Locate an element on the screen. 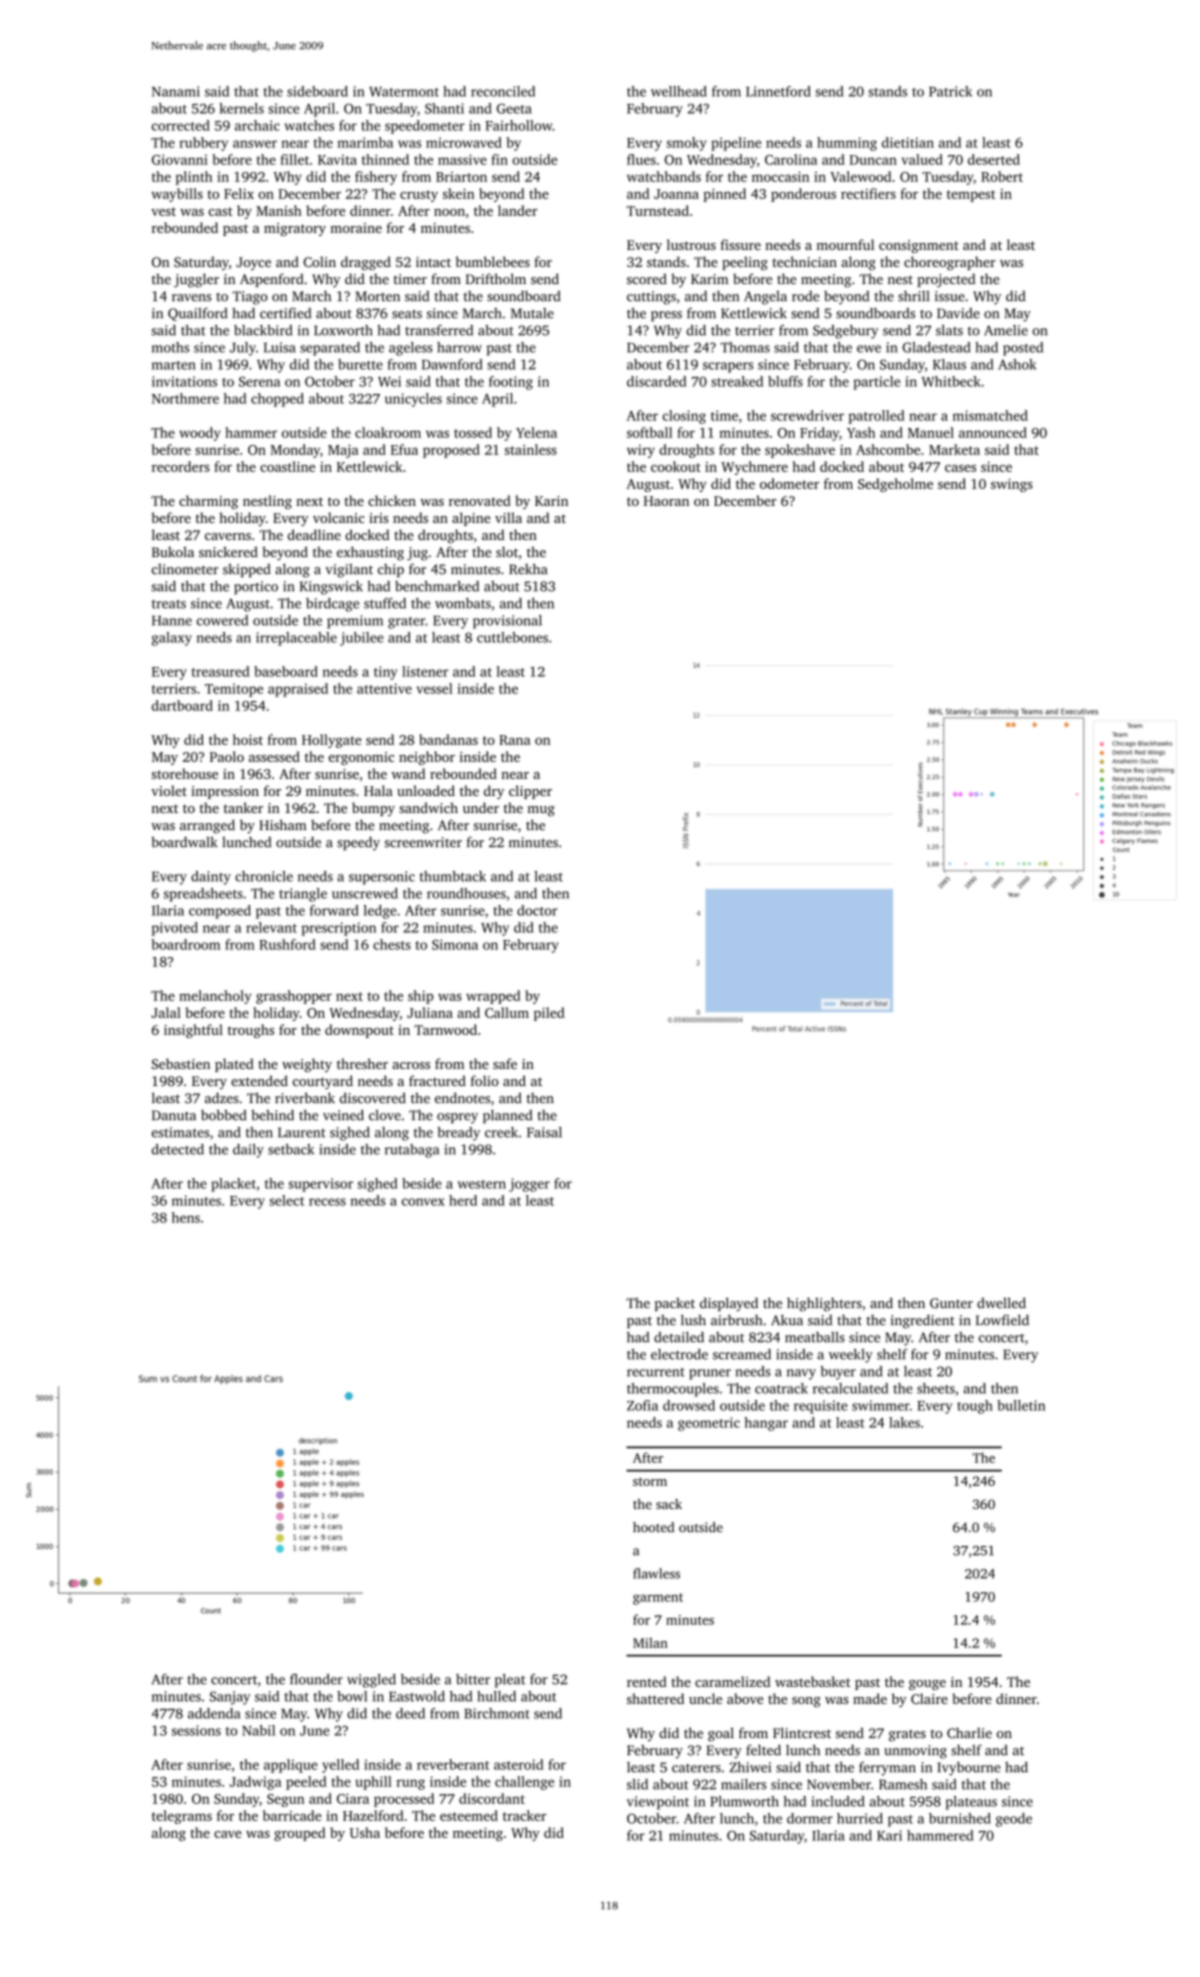 The height and width of the screenshot is (1977, 1200). displayed is located at coordinates (729, 1304).
